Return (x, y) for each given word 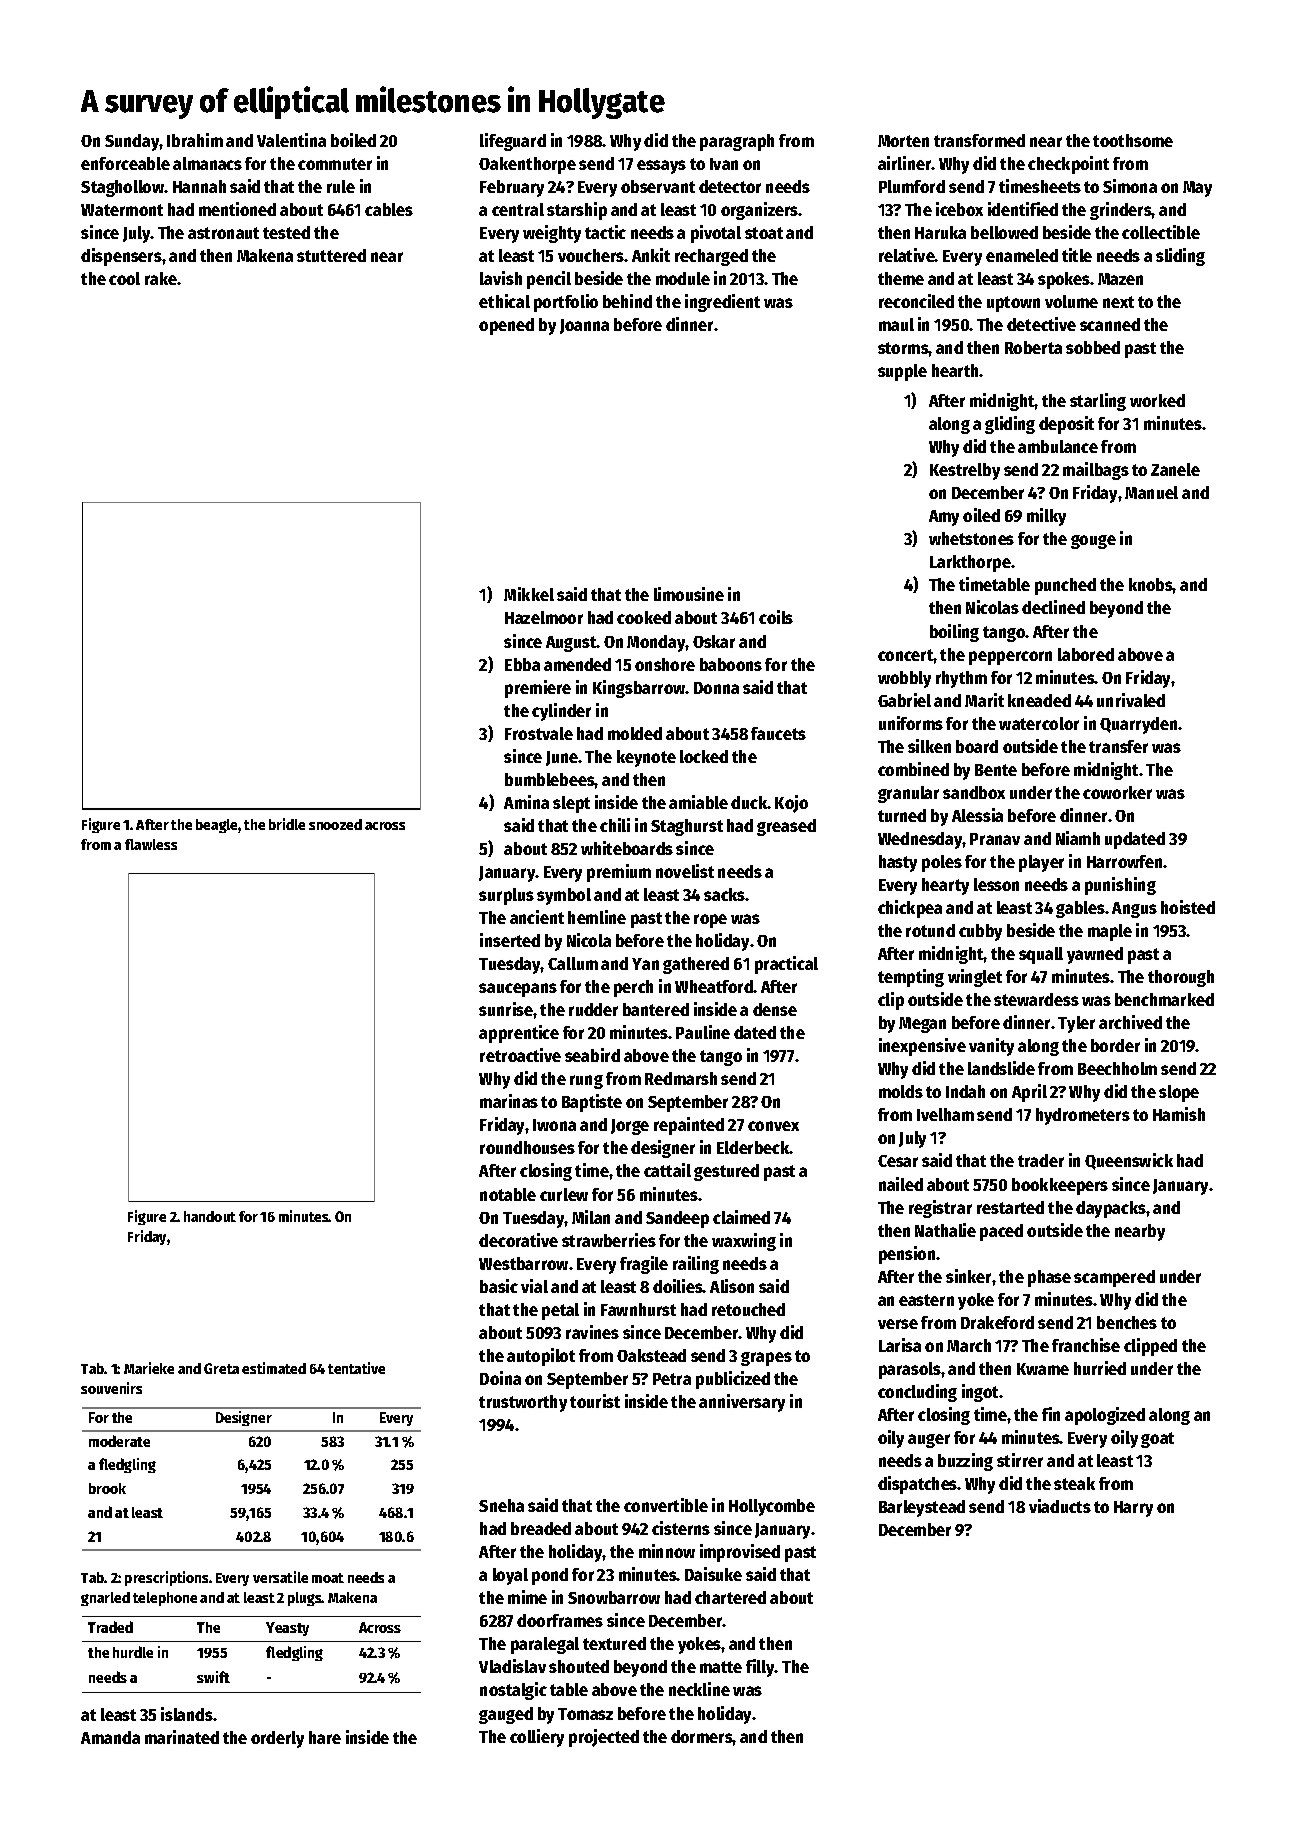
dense (775, 1009)
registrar (940, 1209)
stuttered (331, 255)
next (1118, 302)
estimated (274, 1368)
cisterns (681, 1528)
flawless (151, 844)
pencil (549, 280)
